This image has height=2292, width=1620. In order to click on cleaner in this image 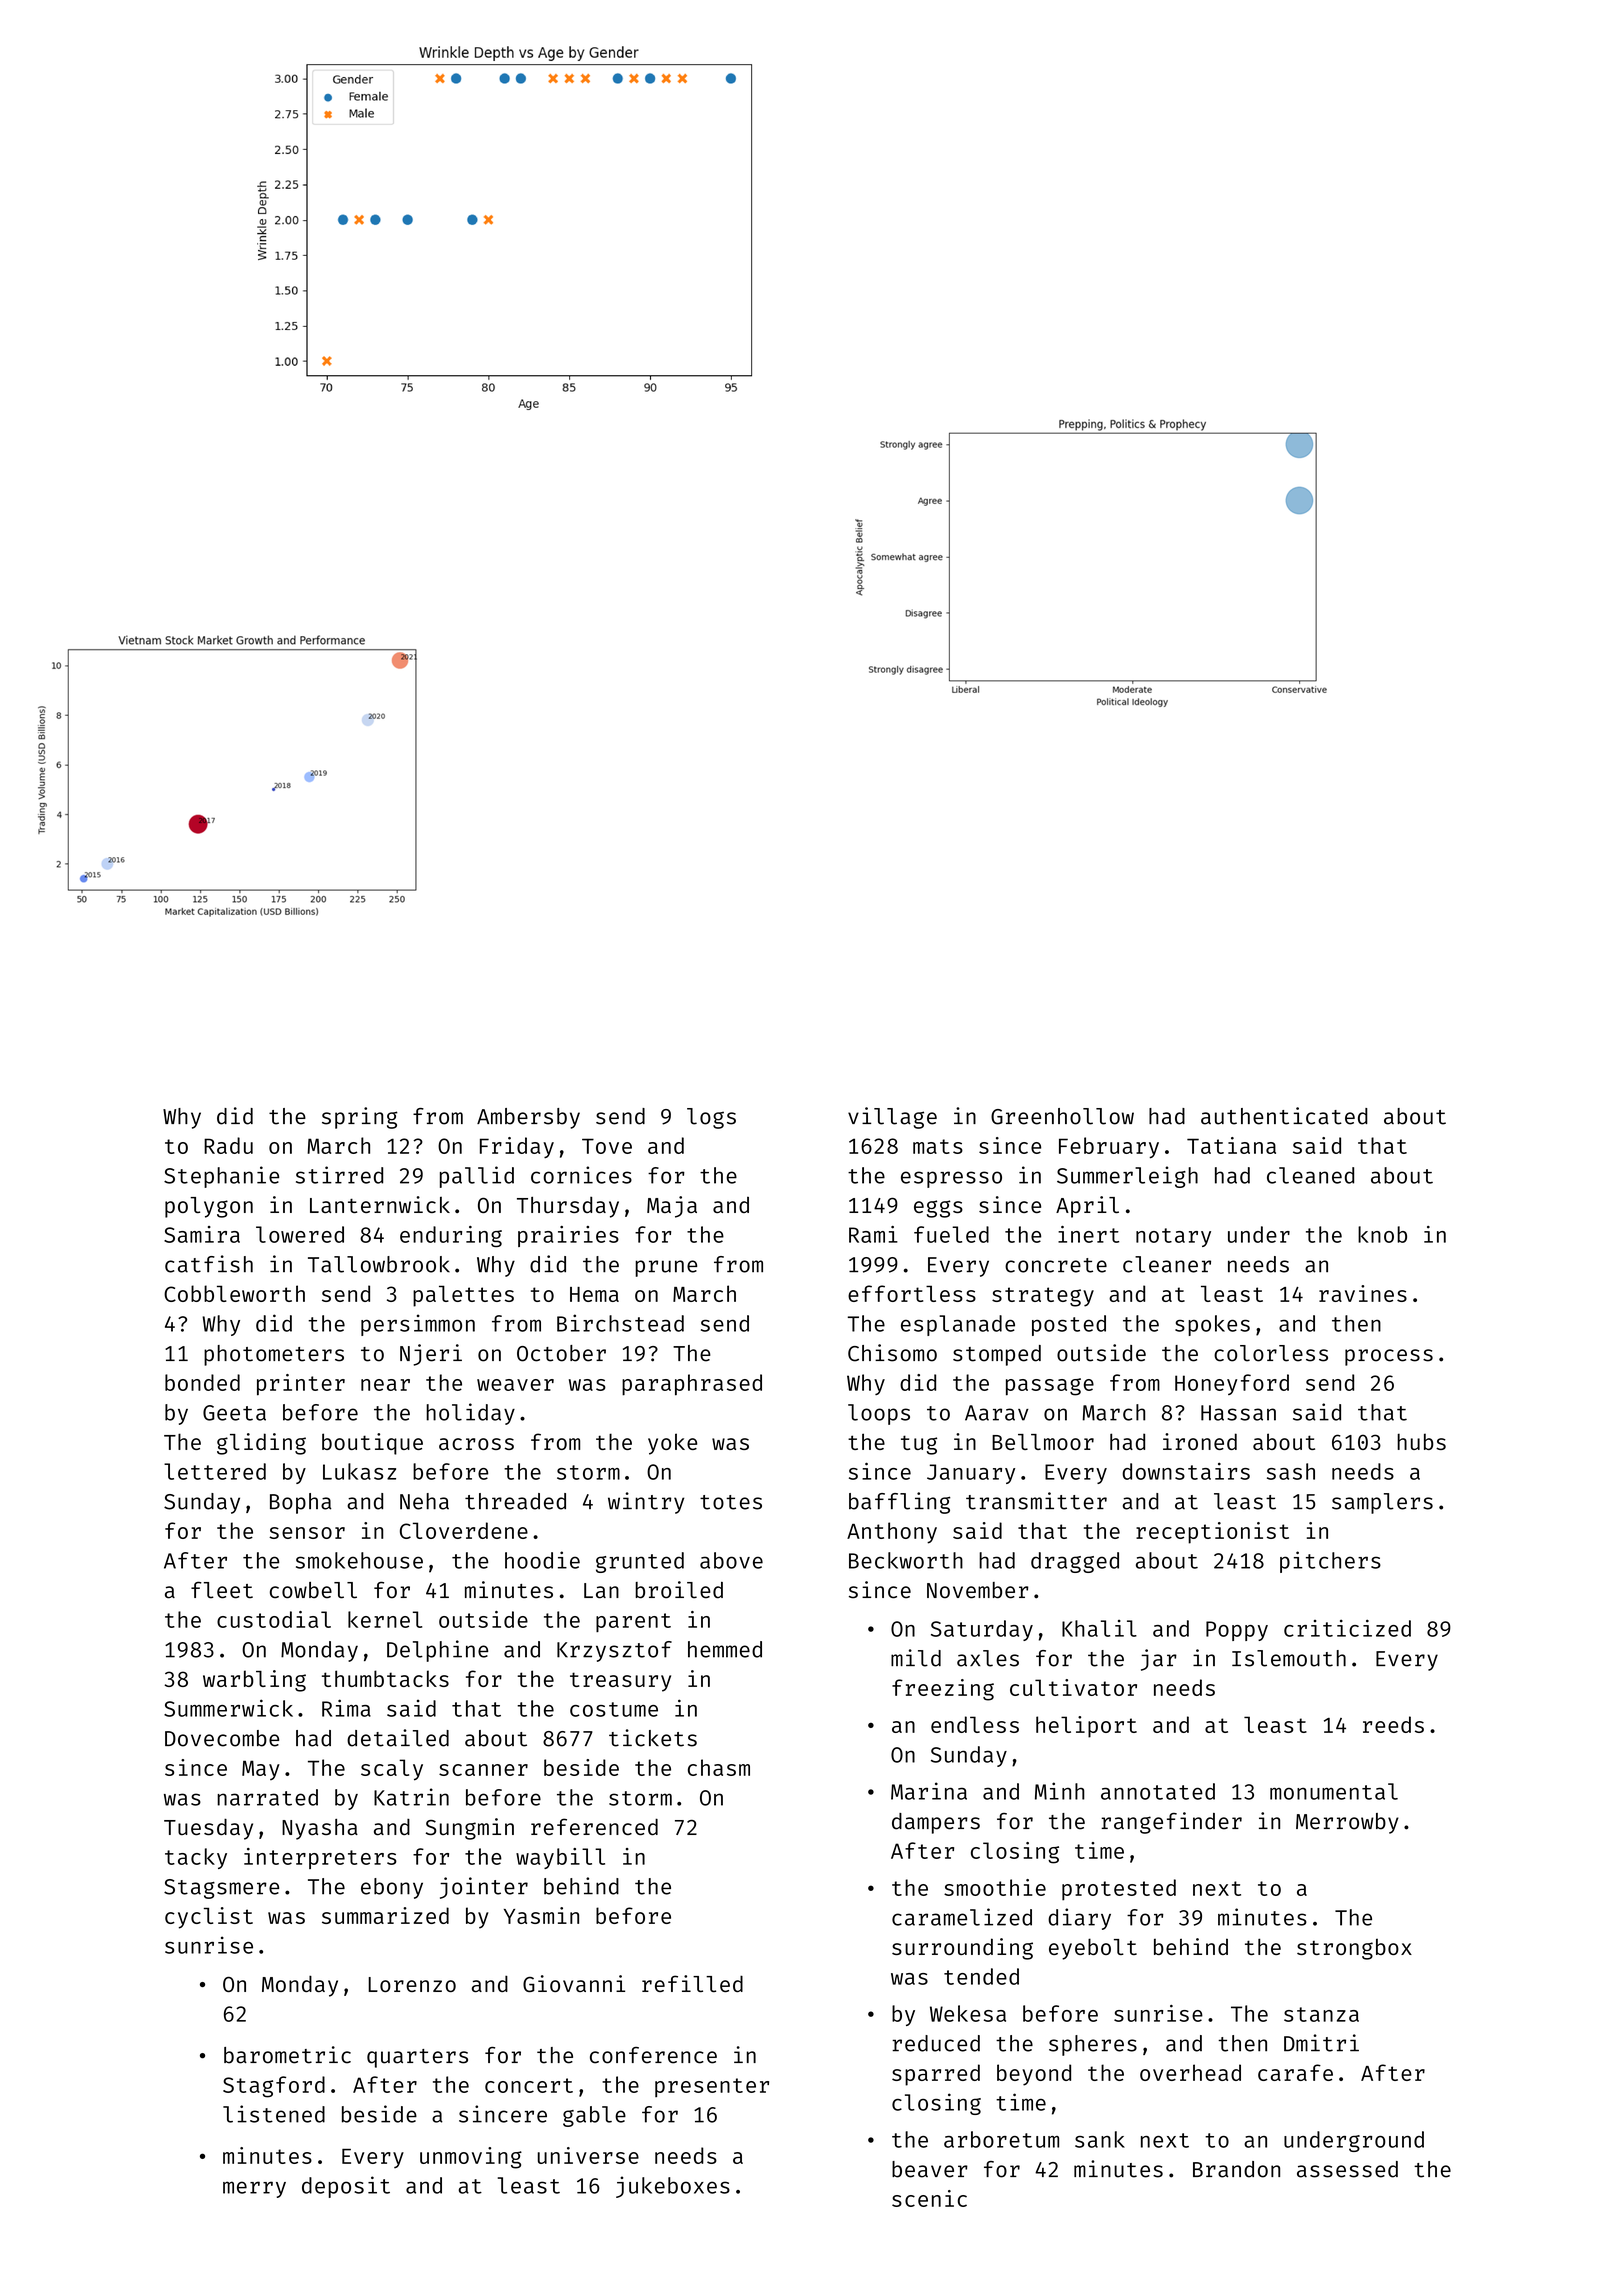, I will do `click(1167, 1264)`.
